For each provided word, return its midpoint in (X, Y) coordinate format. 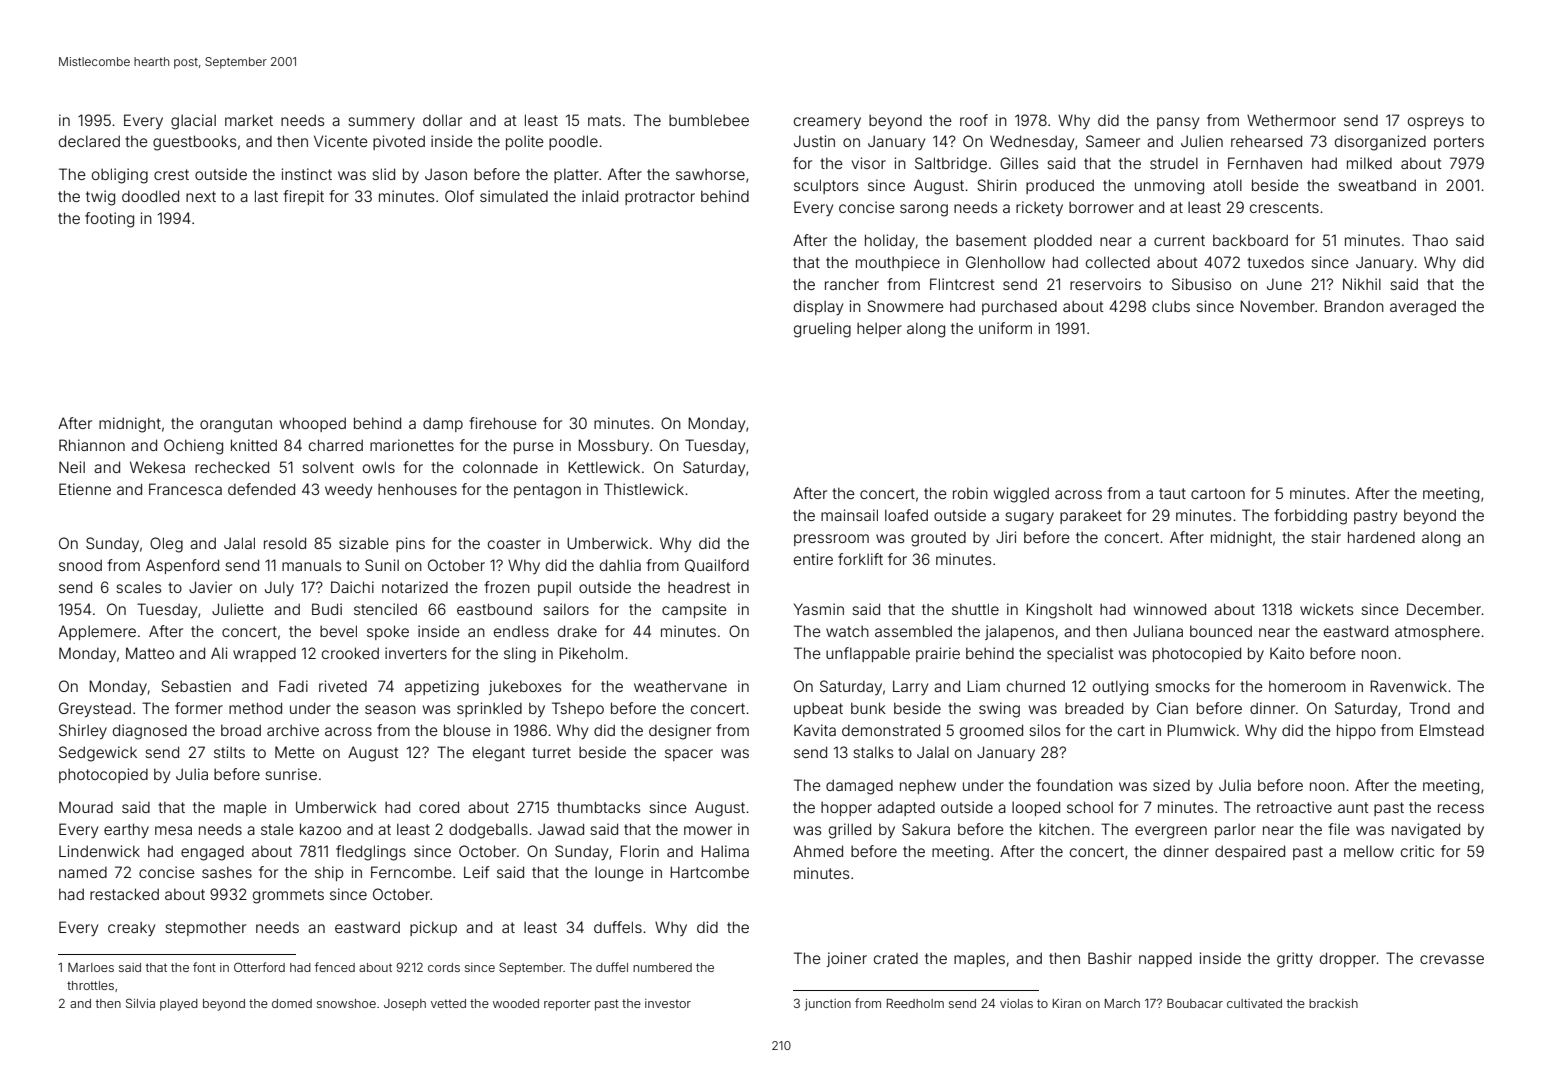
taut (1172, 493)
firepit (303, 197)
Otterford (259, 967)
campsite (694, 610)
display (818, 307)
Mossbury (613, 446)
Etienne (85, 489)
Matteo (150, 653)
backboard (1250, 240)
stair (1326, 537)
